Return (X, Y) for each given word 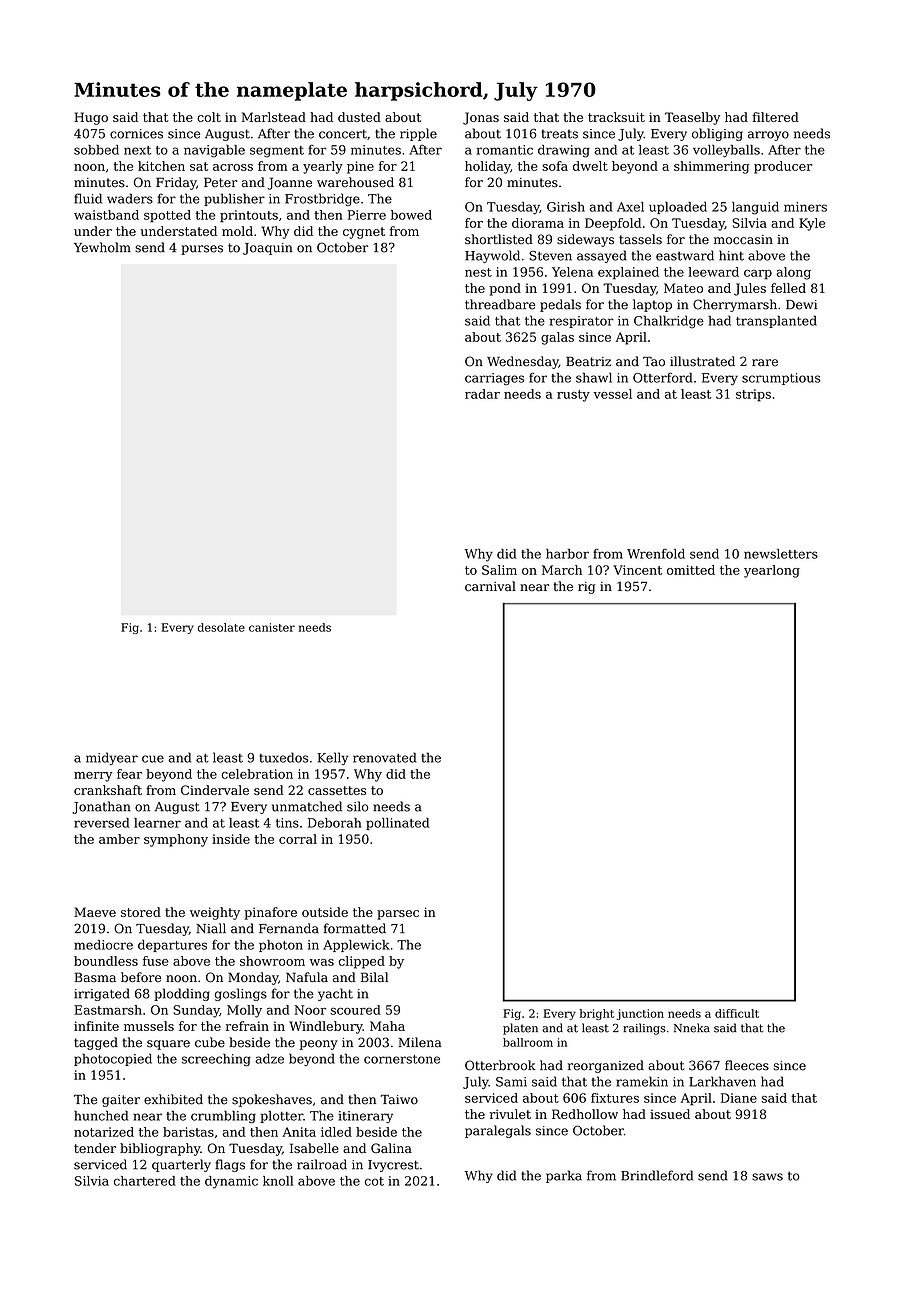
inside (231, 839)
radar (482, 394)
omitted (691, 570)
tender (95, 1148)
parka (564, 1176)
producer (783, 167)
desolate (221, 627)
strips (753, 395)
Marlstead (274, 117)
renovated (384, 757)
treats (559, 134)
